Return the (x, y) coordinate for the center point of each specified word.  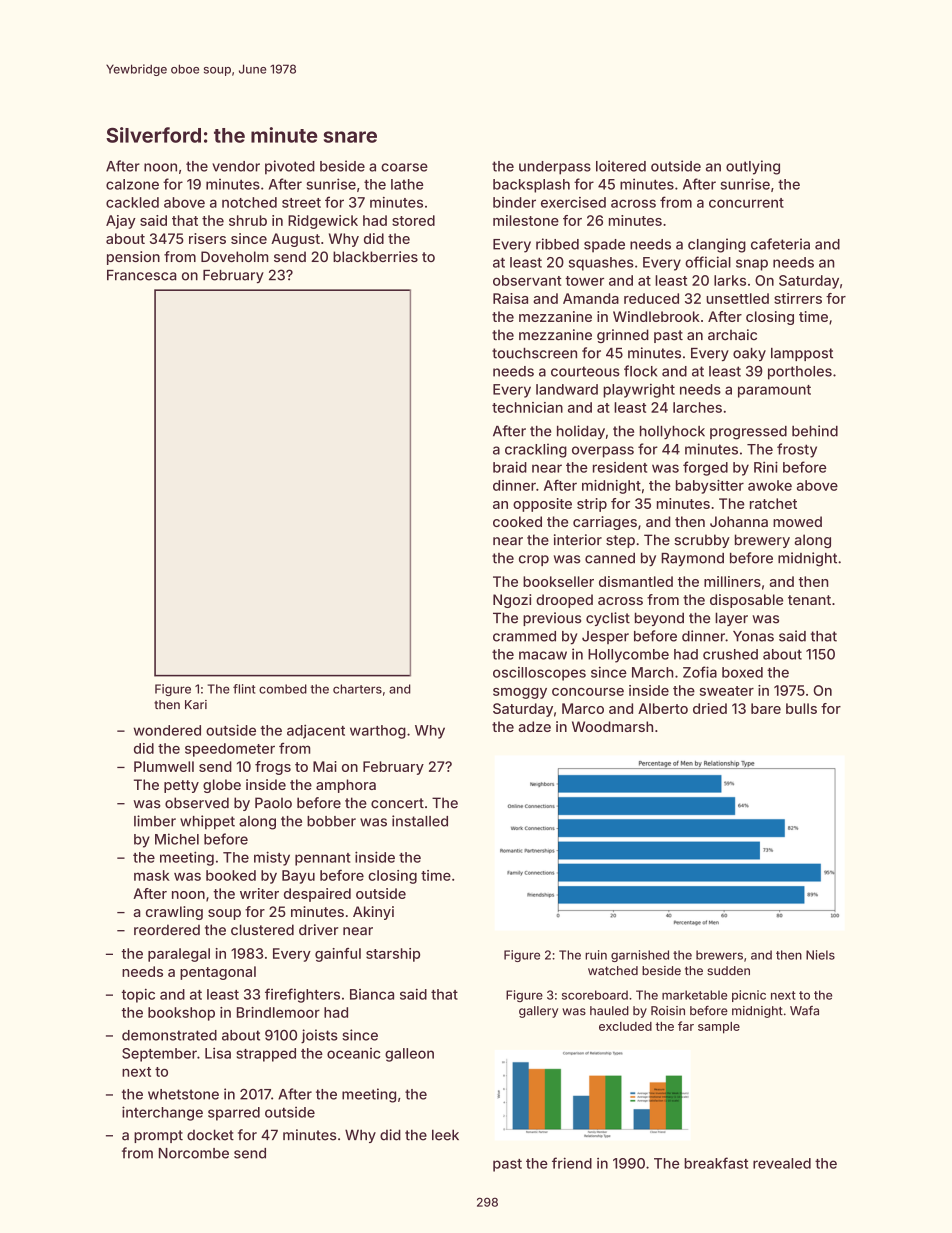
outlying (753, 167)
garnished (640, 956)
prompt (158, 1136)
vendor (236, 166)
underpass (555, 168)
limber (155, 821)
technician (527, 407)
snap (752, 265)
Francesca (142, 275)
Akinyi (373, 913)
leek (445, 1135)
